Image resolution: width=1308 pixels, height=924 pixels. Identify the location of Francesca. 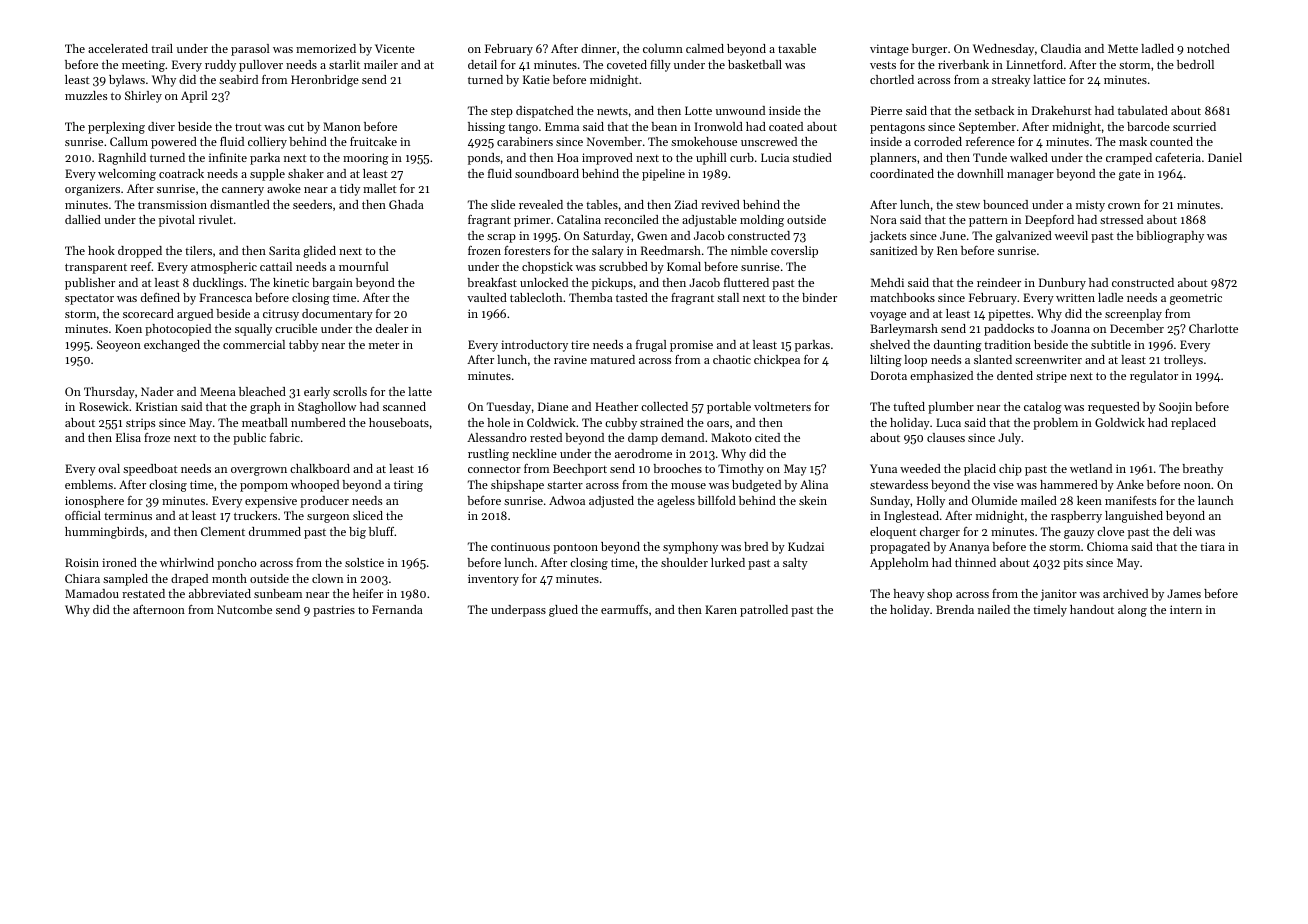
(225, 297).
